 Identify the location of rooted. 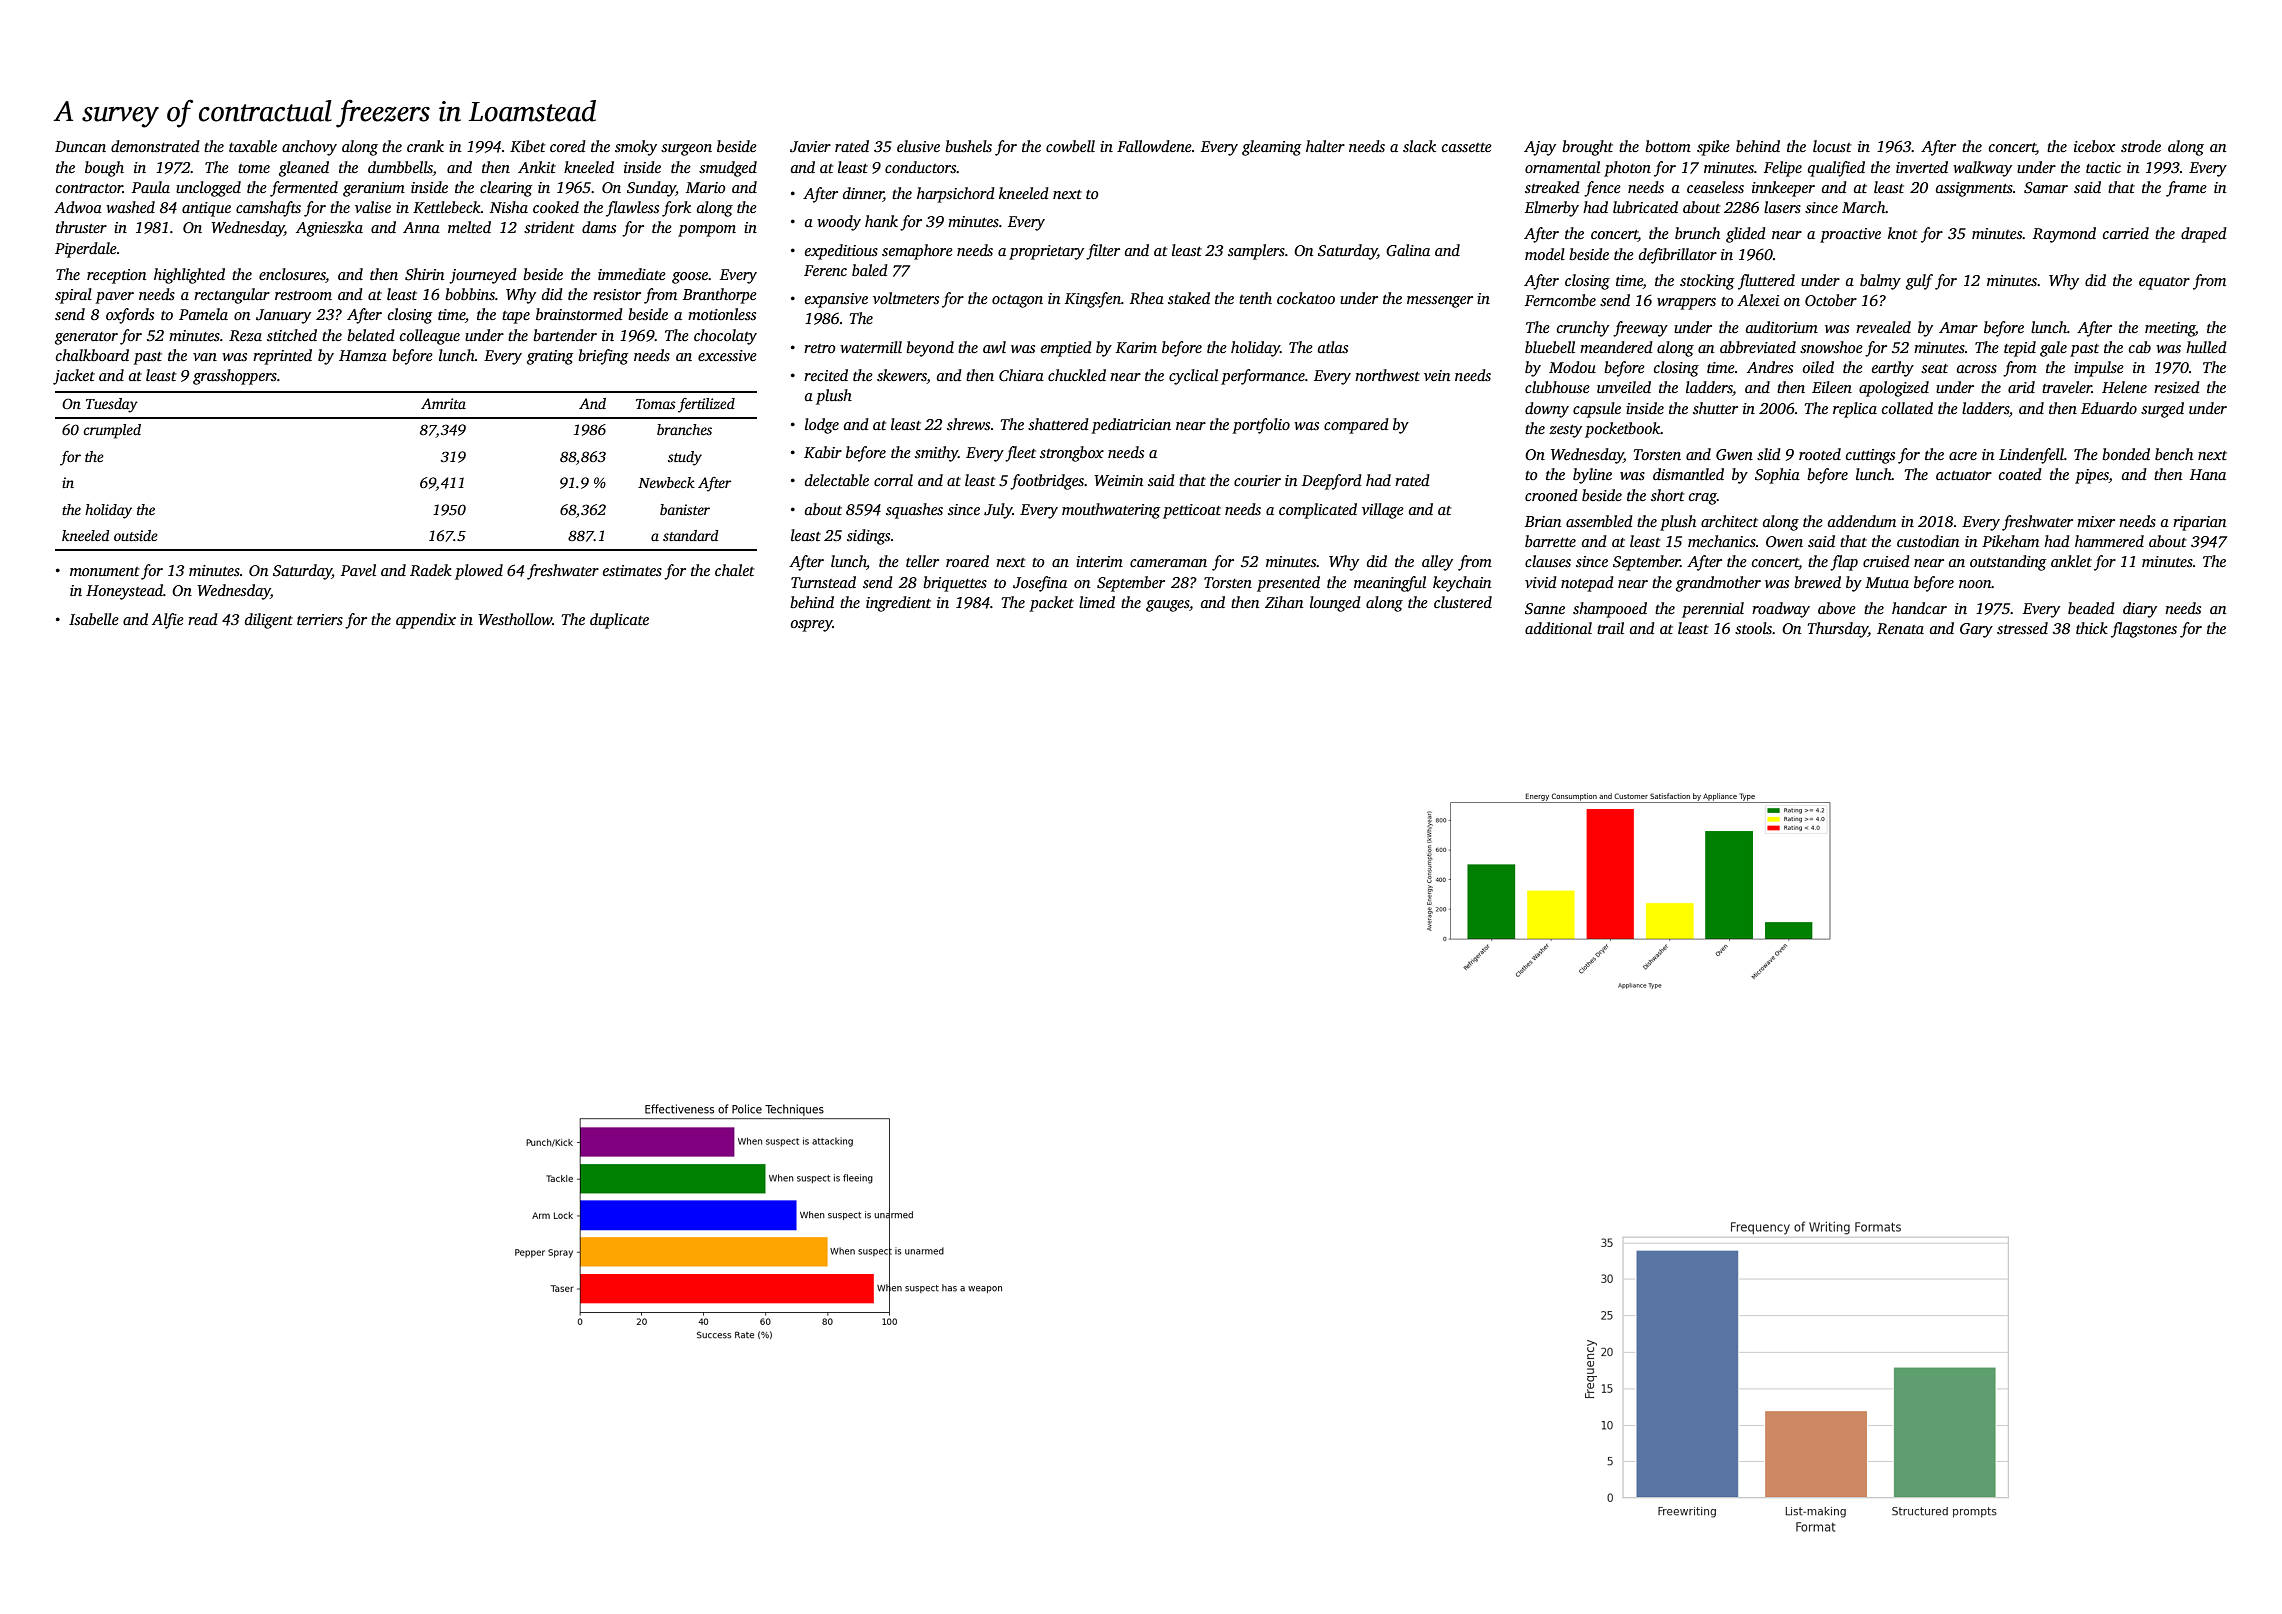
(1820, 454).
